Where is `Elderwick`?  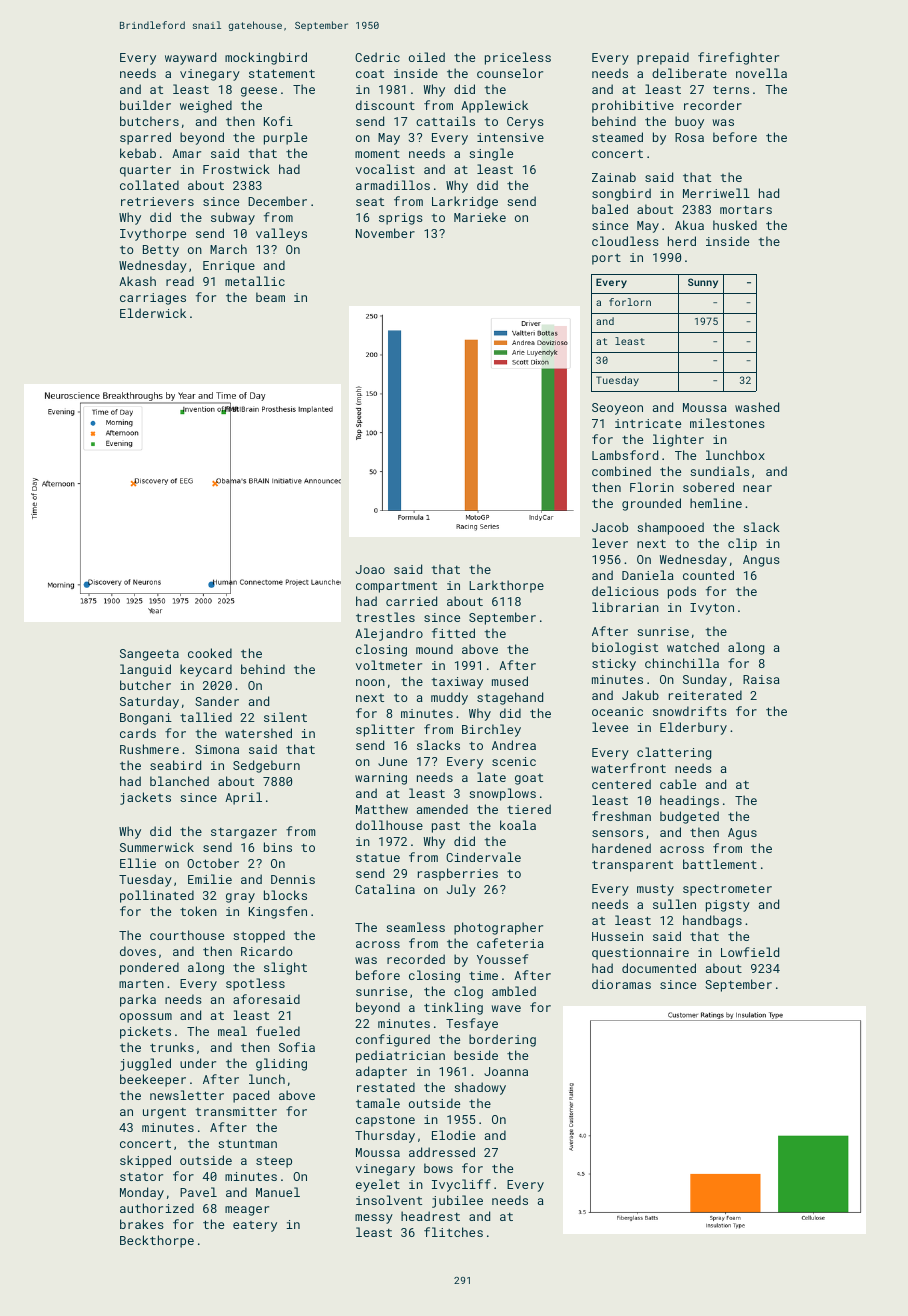
Elderwick is located at coordinates (153, 313).
